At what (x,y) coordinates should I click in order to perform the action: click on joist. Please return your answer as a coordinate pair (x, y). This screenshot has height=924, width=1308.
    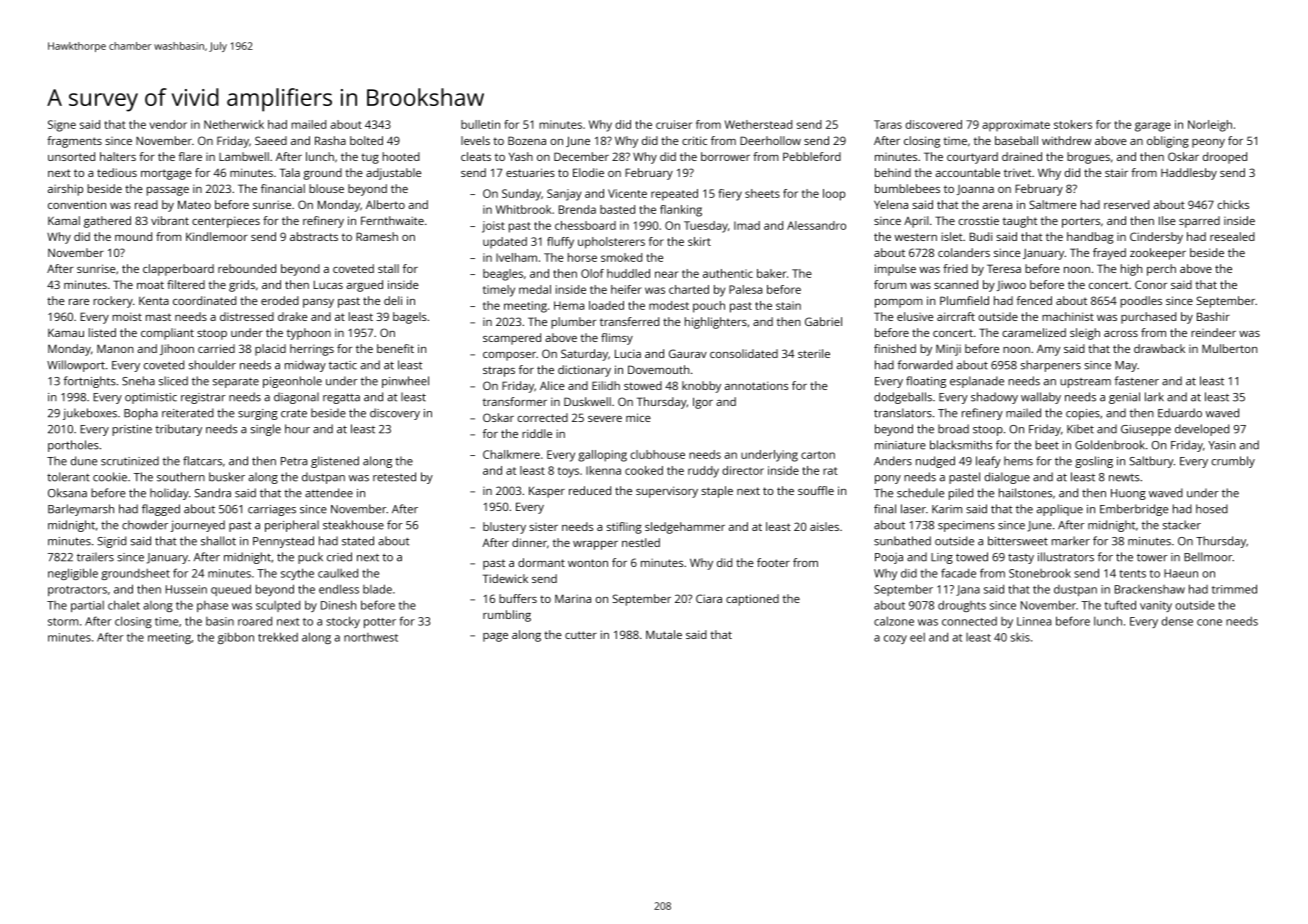
    Looking at the image, I should click on (493, 227).
